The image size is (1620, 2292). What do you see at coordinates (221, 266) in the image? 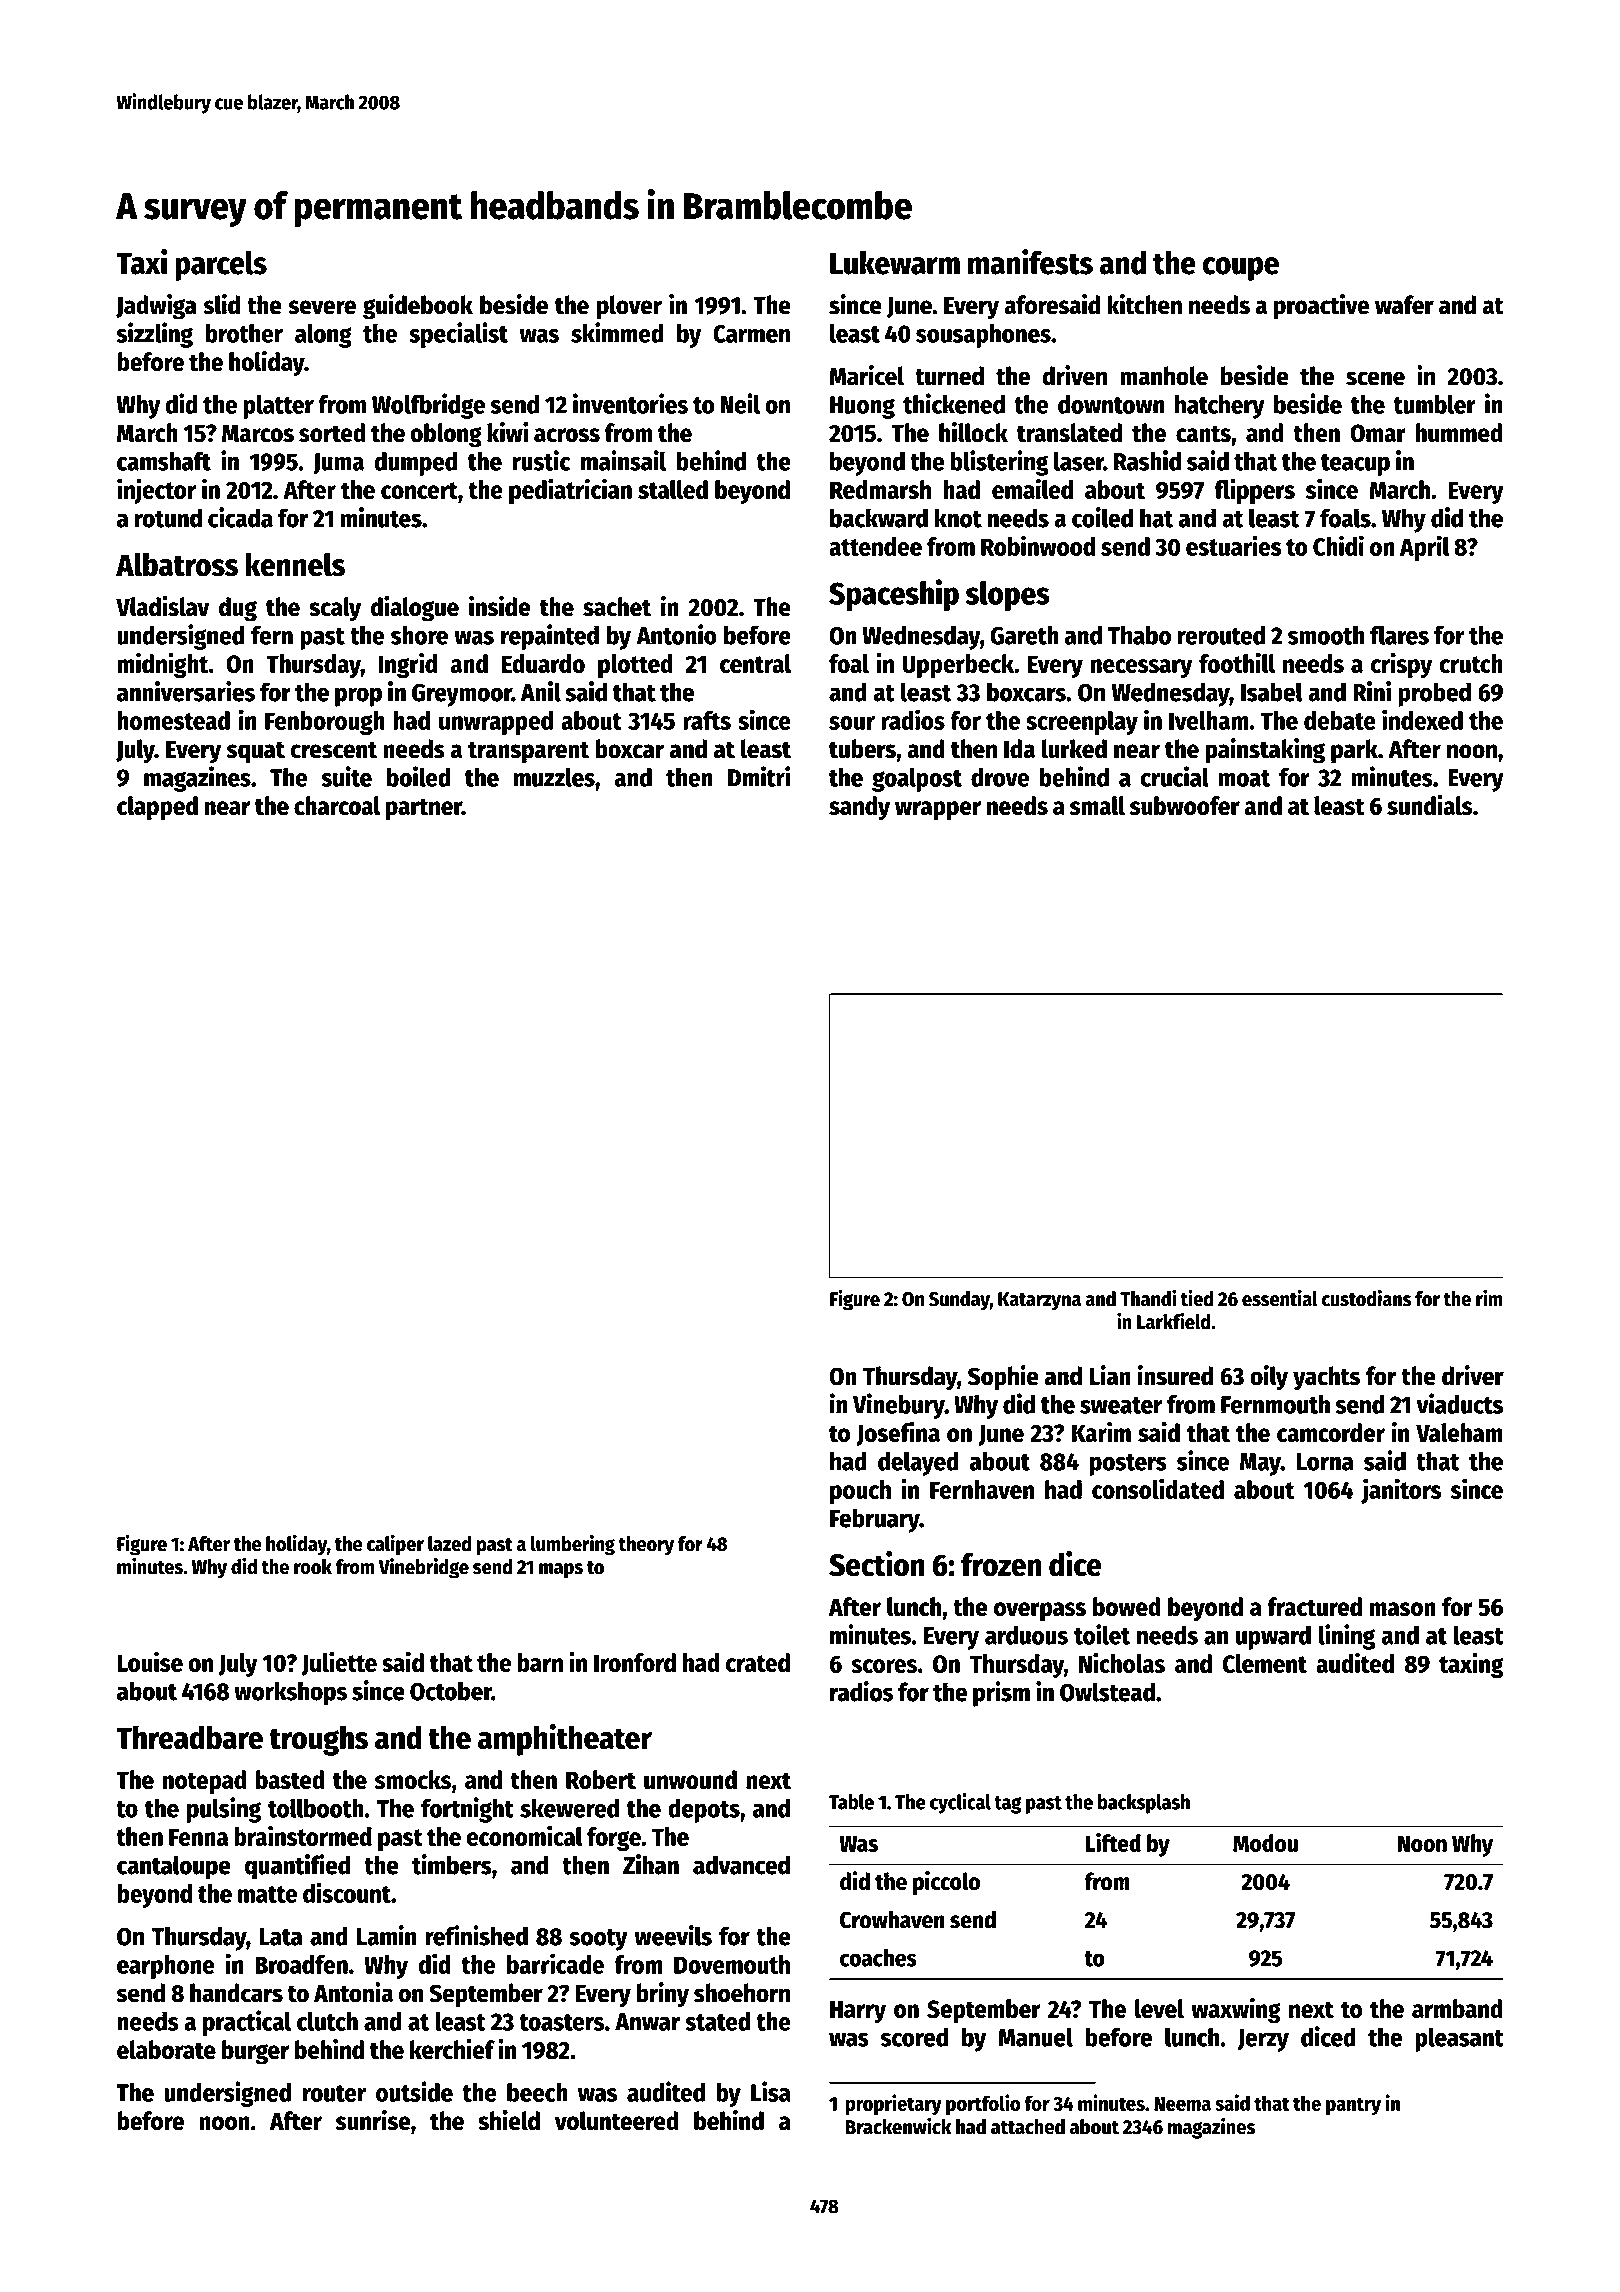
I see `parcels` at bounding box center [221, 266].
